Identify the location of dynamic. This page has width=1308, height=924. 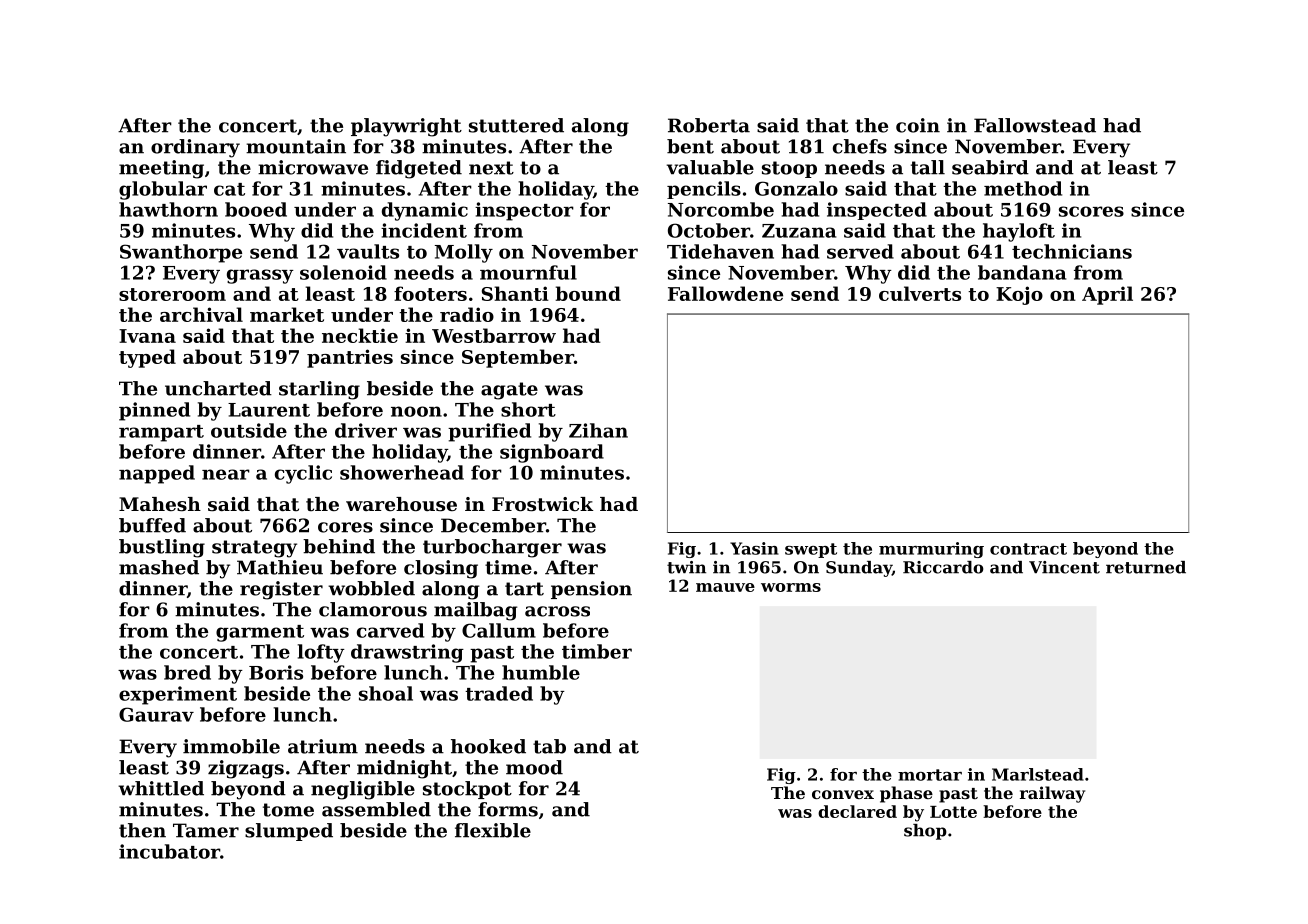
(425, 211).
